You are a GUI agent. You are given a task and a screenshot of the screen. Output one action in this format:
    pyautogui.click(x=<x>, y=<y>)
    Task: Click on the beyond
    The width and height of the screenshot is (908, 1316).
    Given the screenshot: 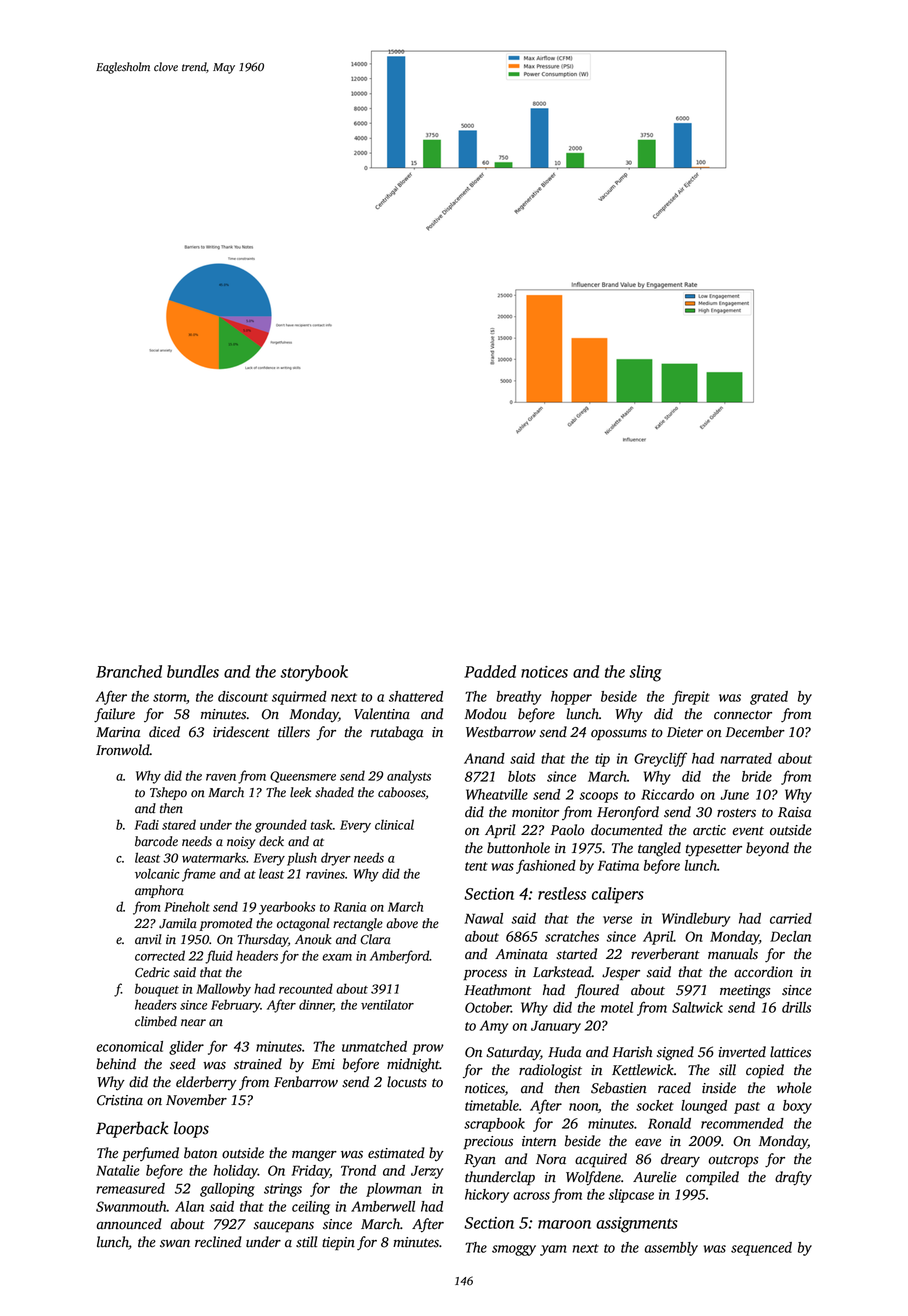 What is the action you would take?
    pyautogui.click(x=767, y=849)
